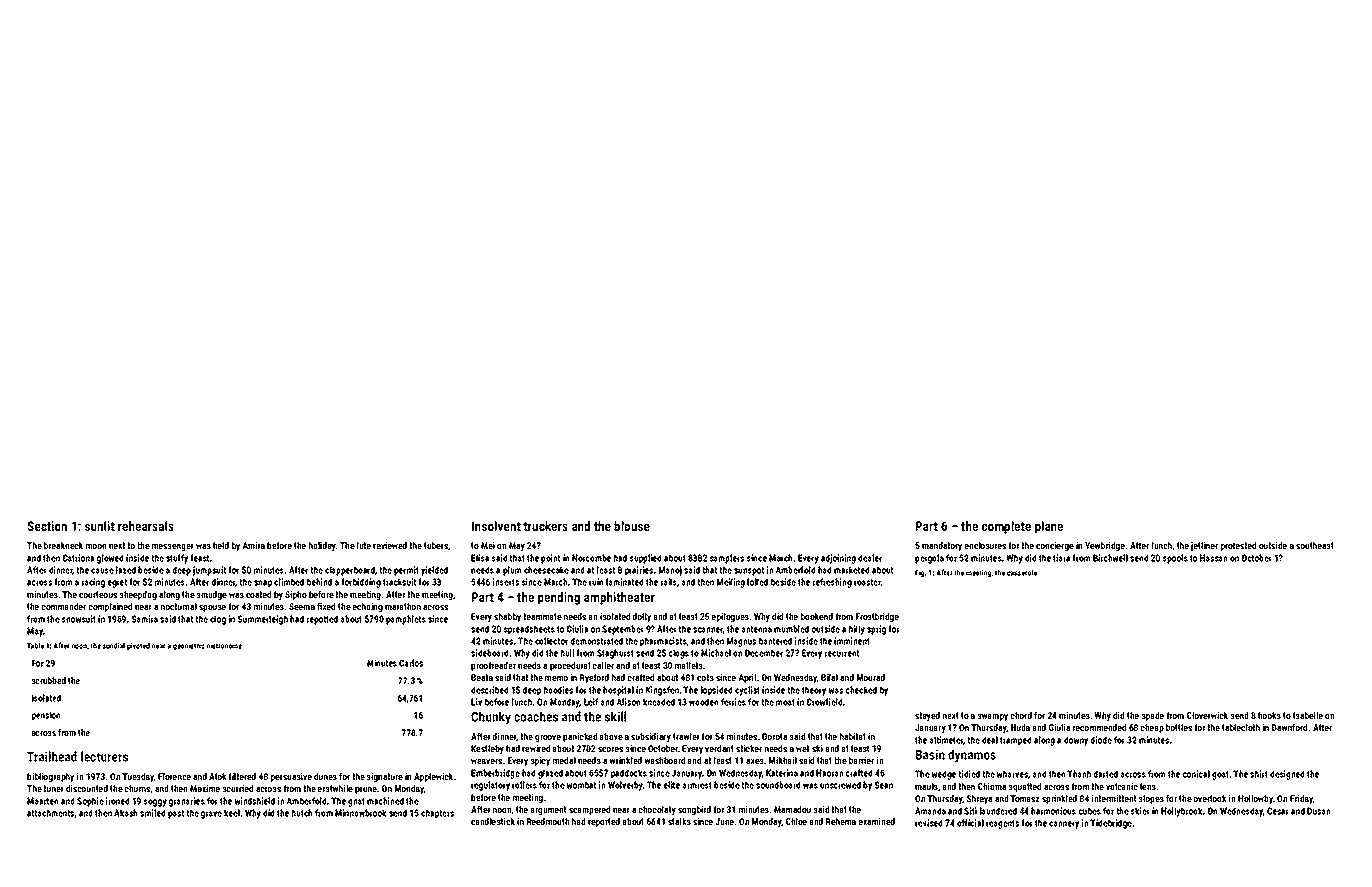 The height and width of the page is (887, 1372). I want to click on April, so click(747, 678).
